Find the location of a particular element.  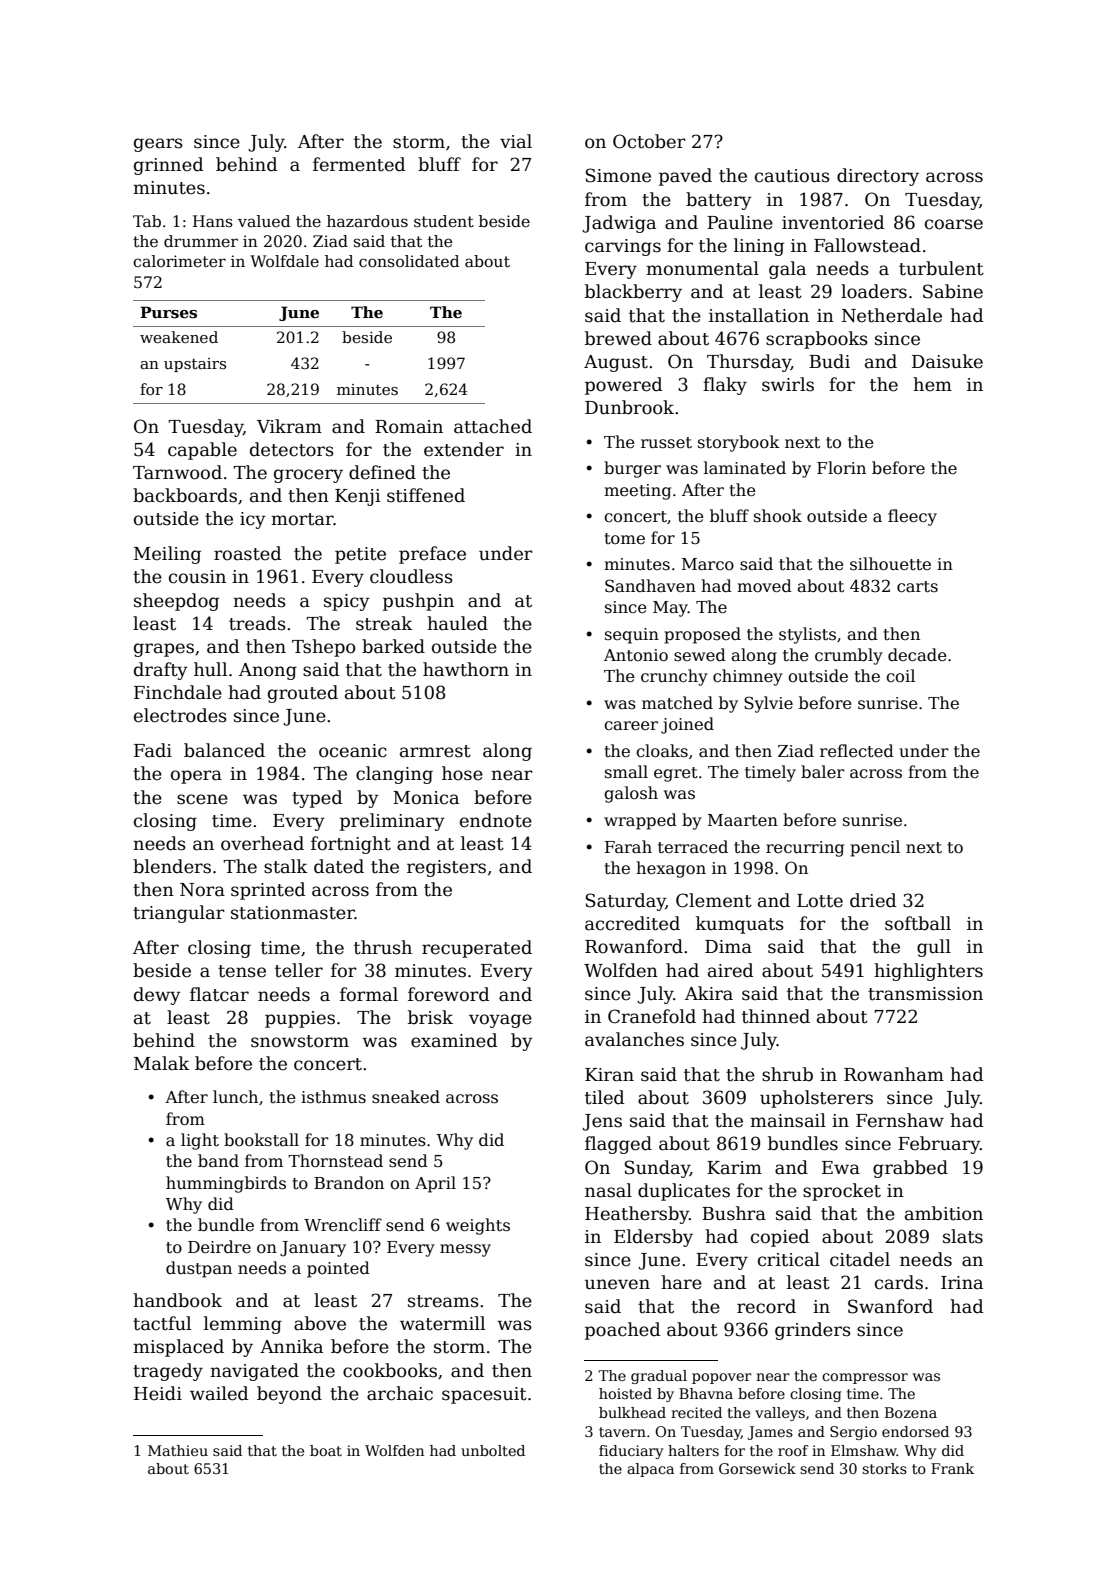

brewed is located at coordinates (618, 338).
